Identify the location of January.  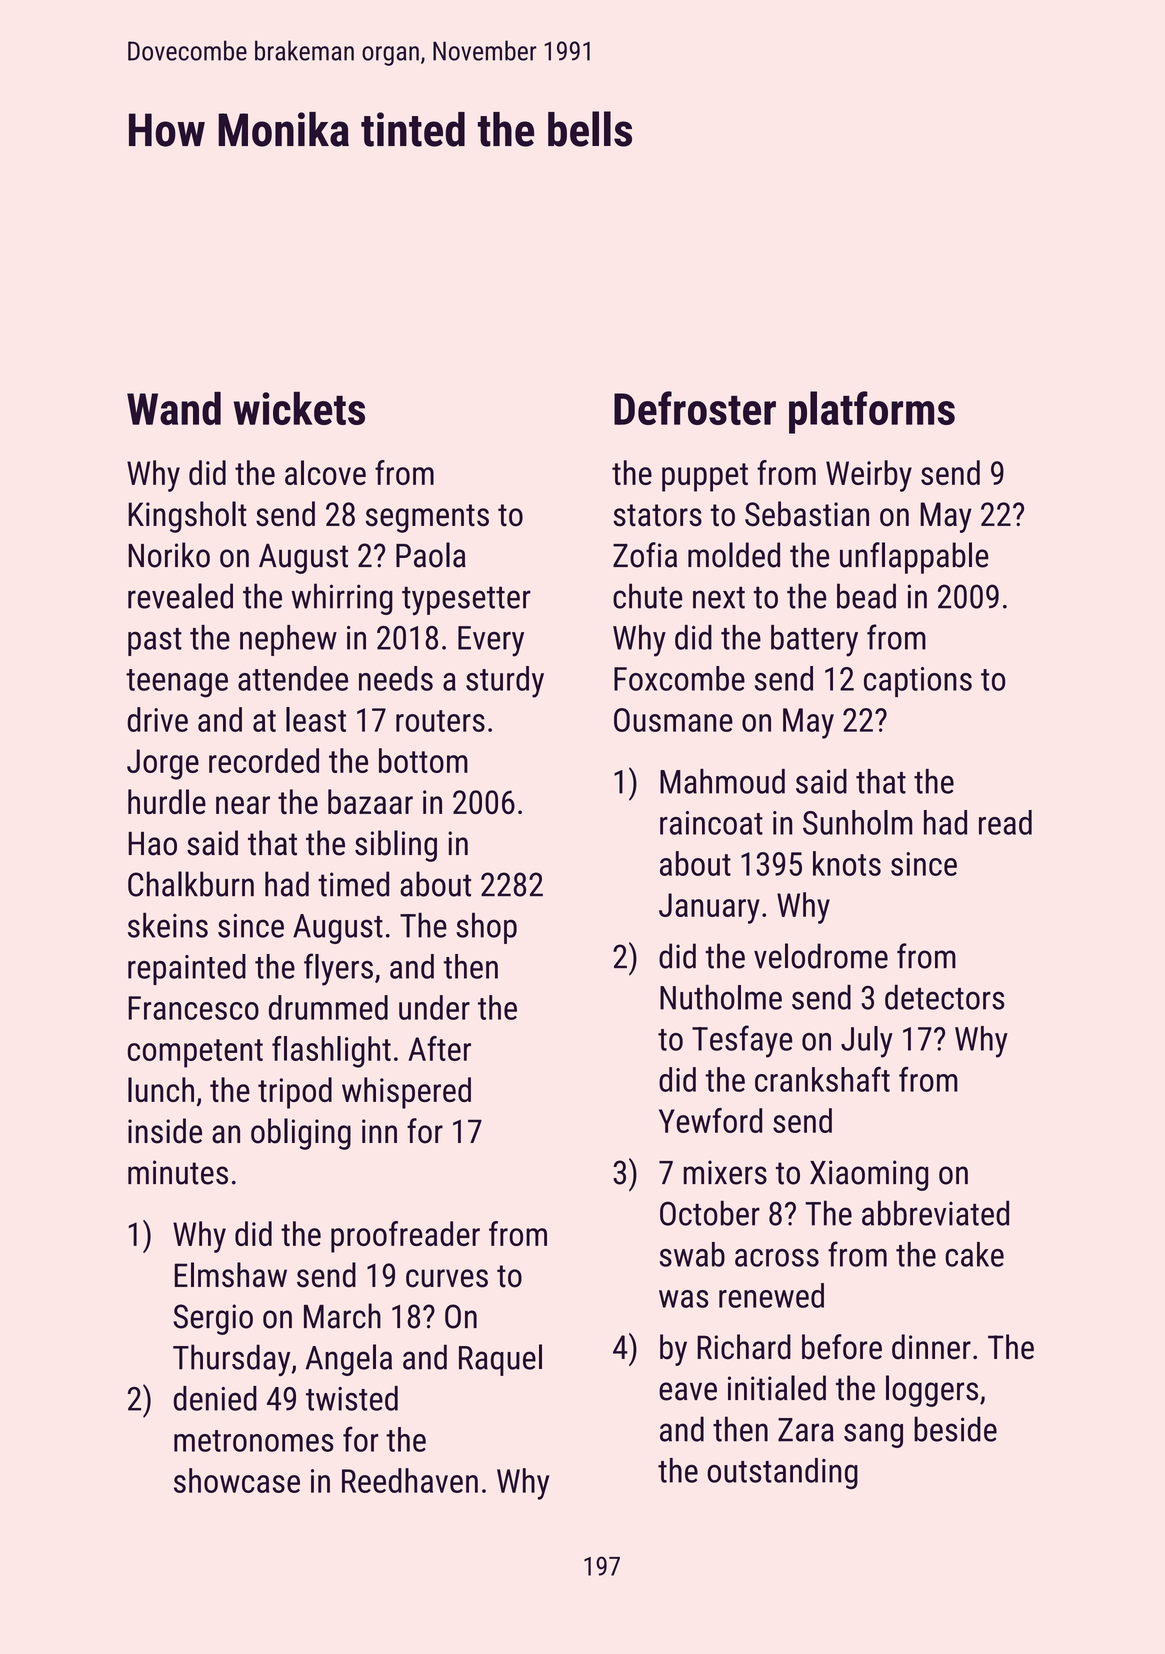
(709, 908).
